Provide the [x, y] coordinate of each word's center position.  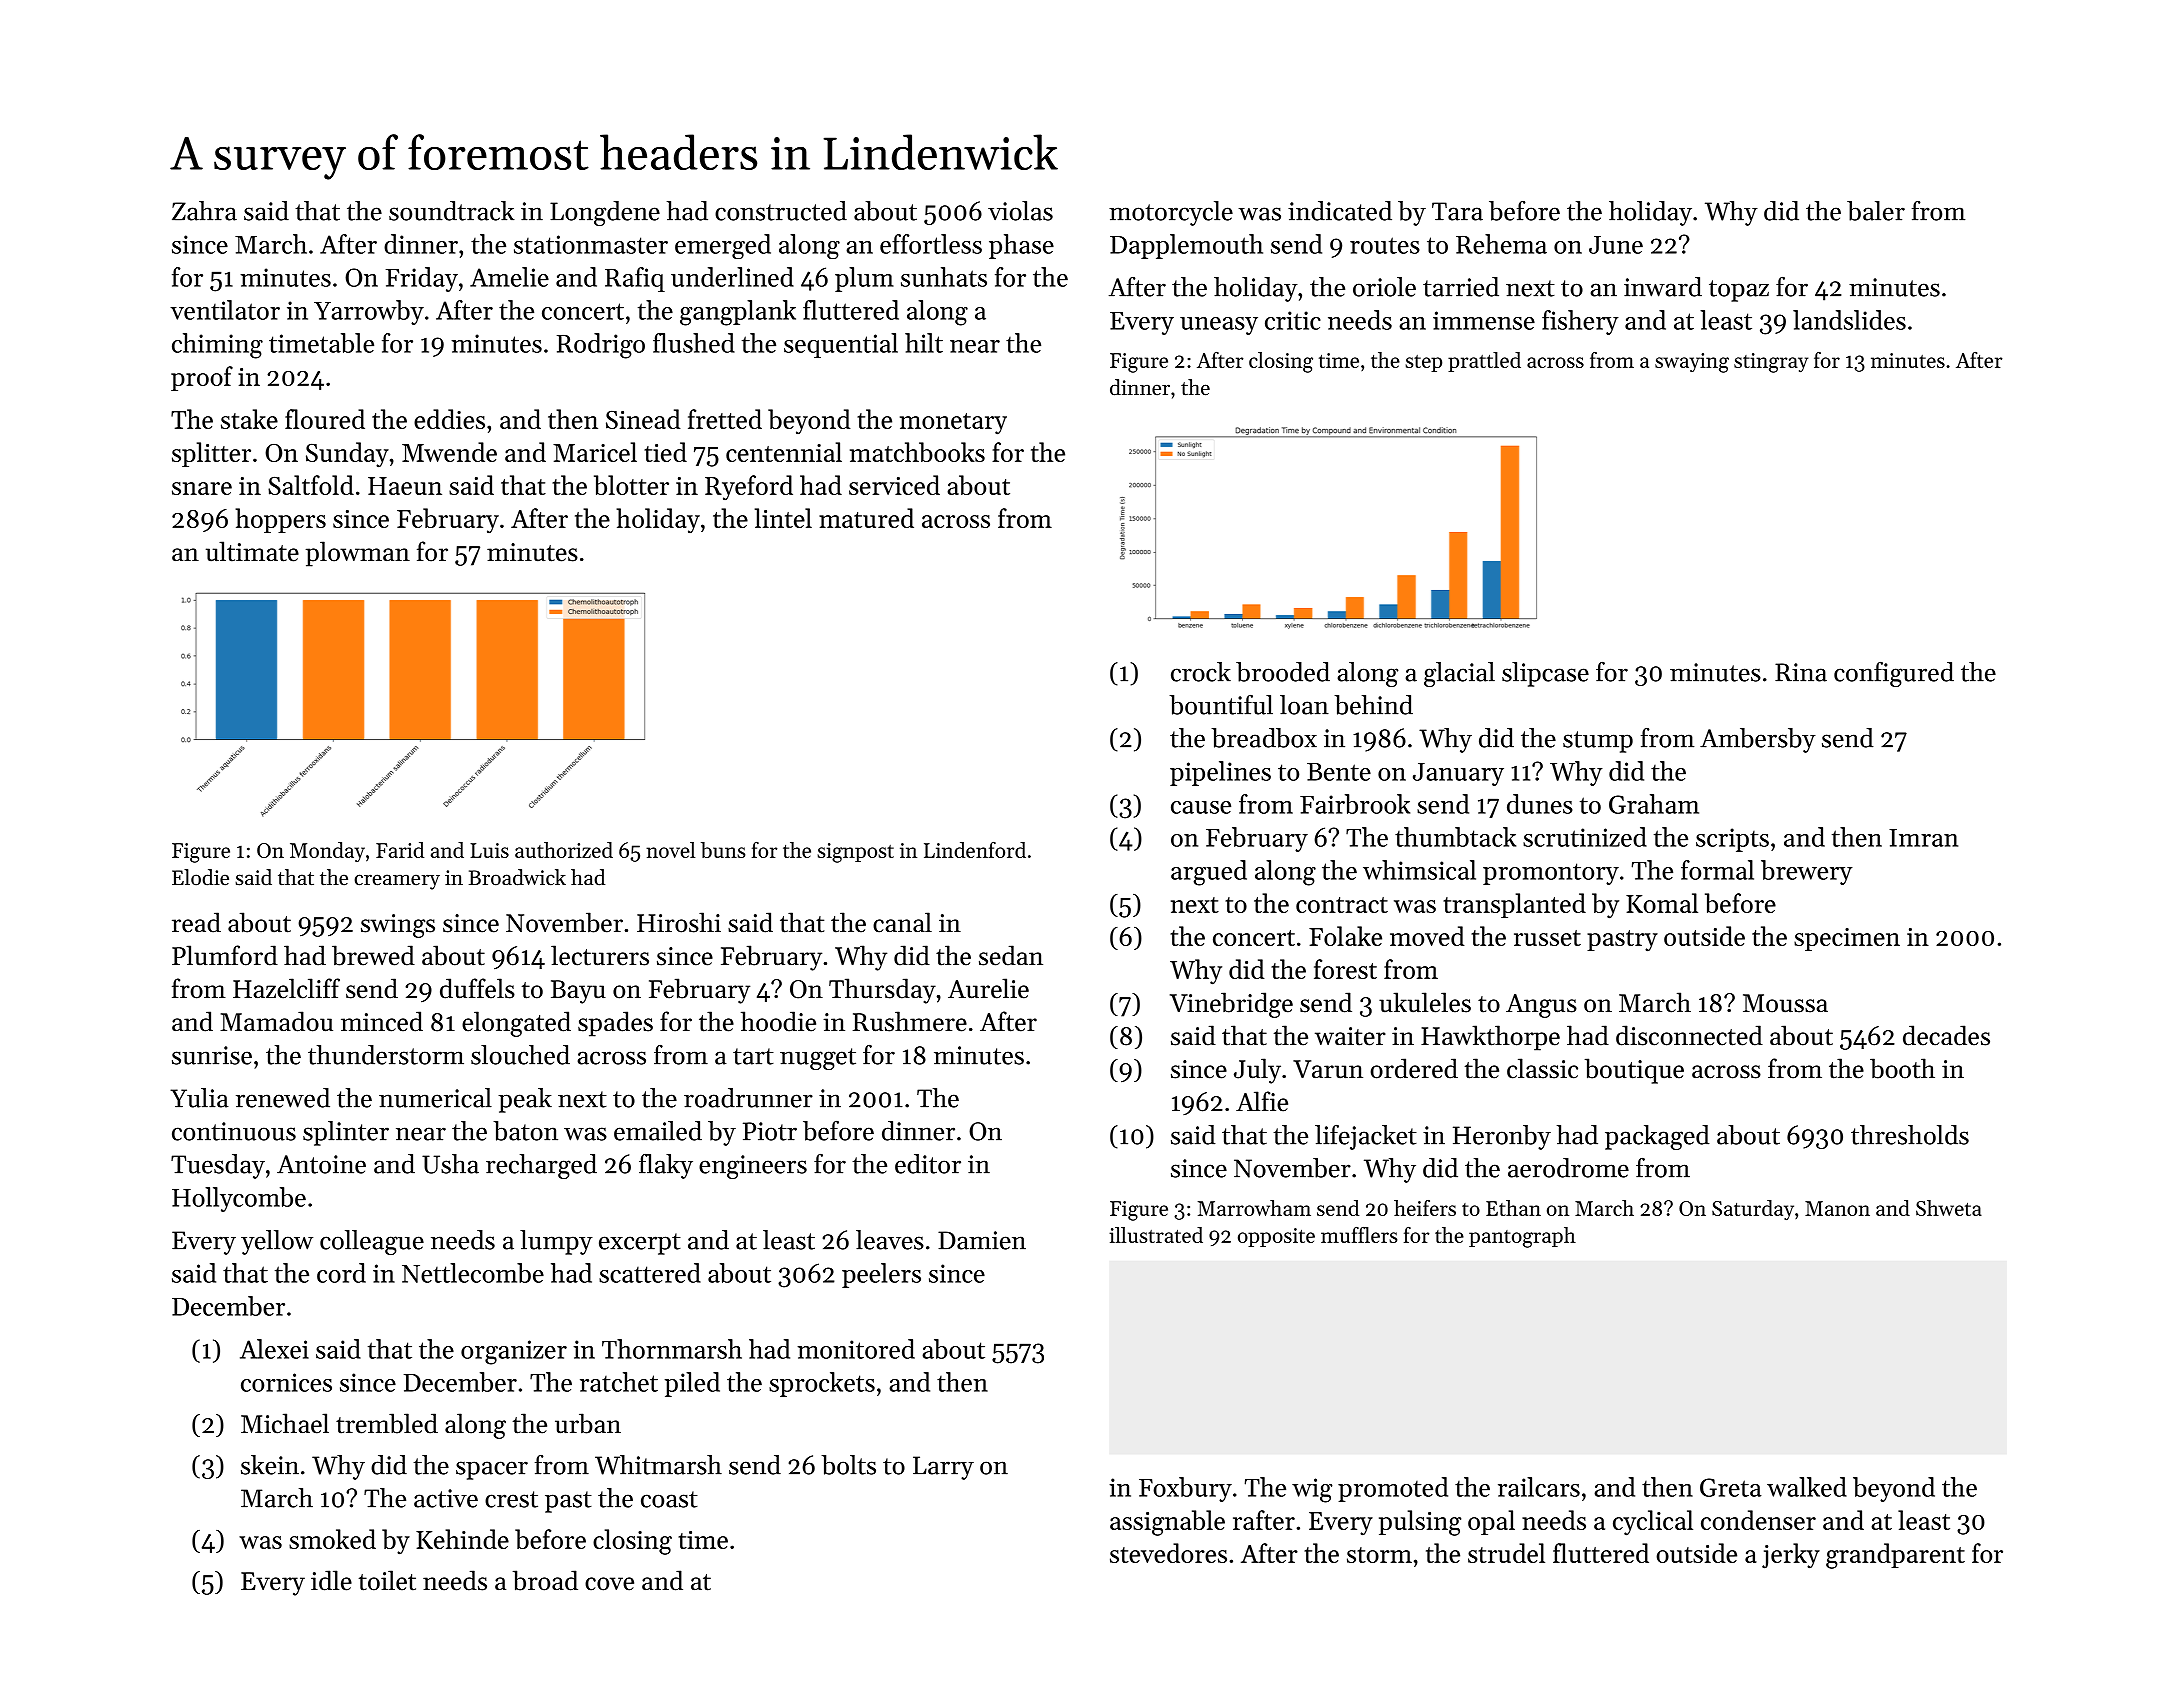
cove [609, 1584]
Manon [1837, 1208]
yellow [277, 1242]
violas [1020, 211]
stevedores [1168, 1553]
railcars [1539, 1487]
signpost [855, 853]
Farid [400, 850]
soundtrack [452, 211]
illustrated [1156, 1235]
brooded [1283, 672]
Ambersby [1758, 740]
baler [1876, 211]
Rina [1801, 672]
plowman [358, 554]
